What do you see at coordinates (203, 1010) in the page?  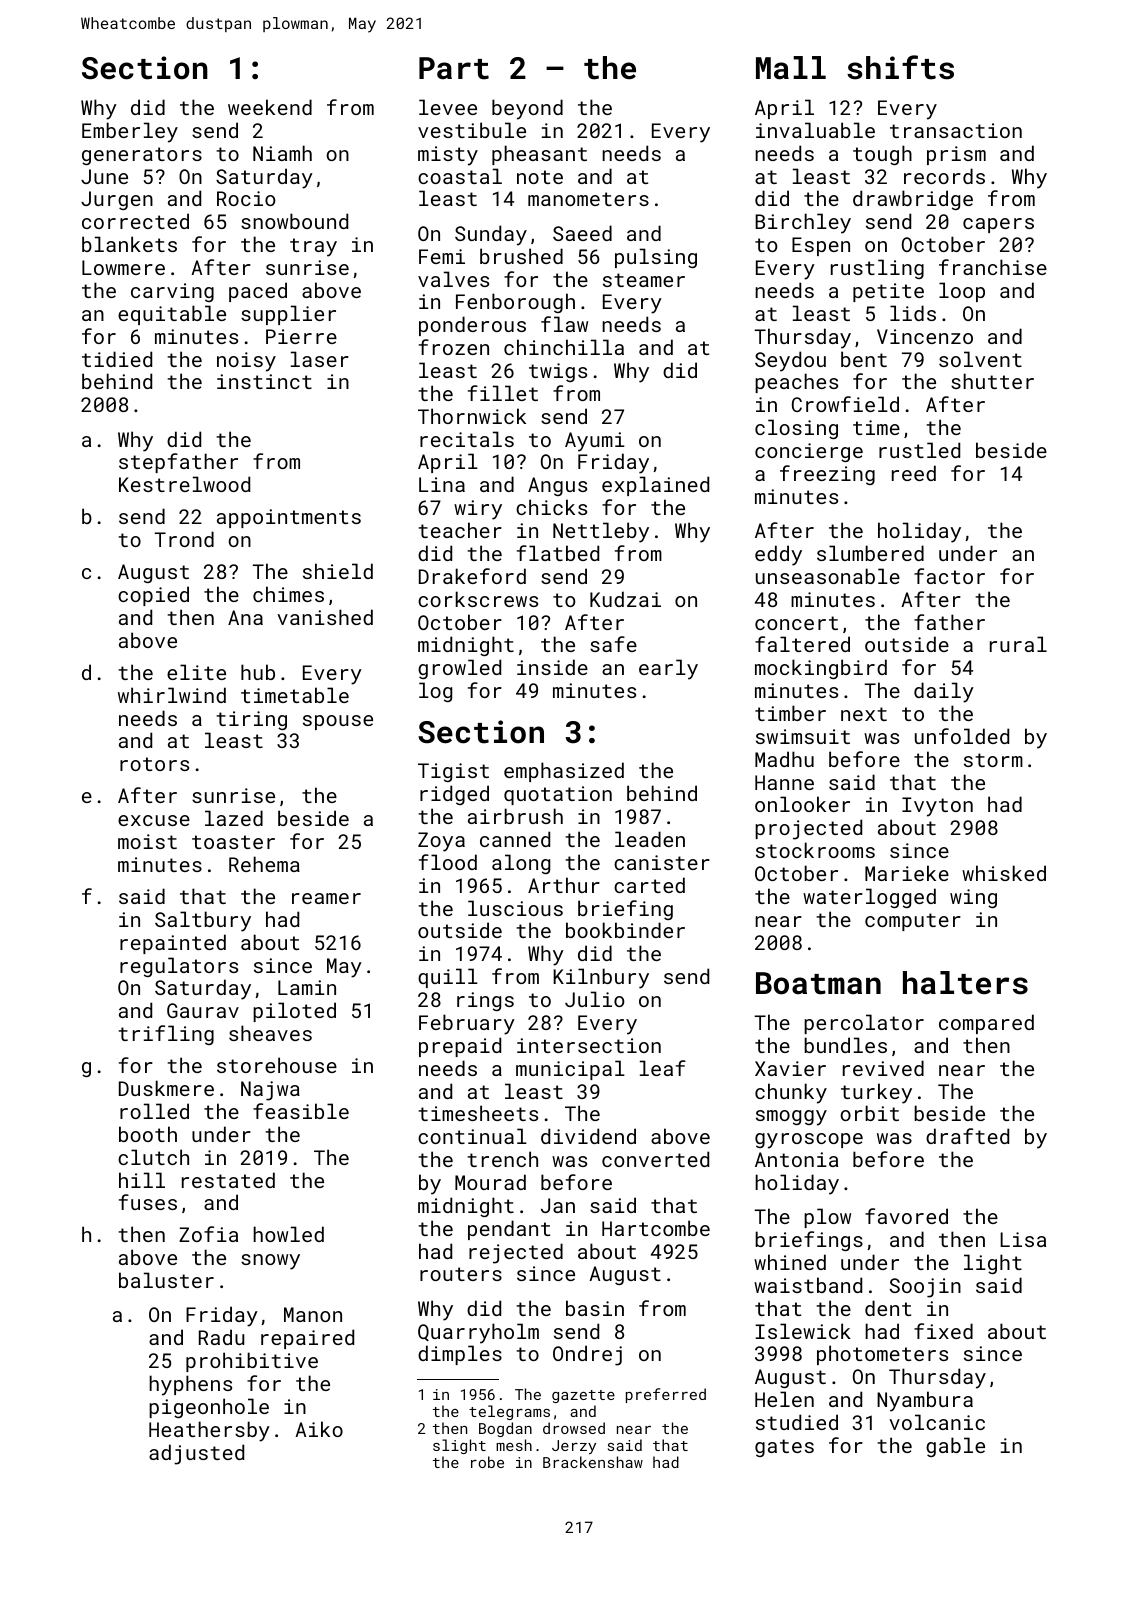 I see `Gaurav` at bounding box center [203, 1010].
